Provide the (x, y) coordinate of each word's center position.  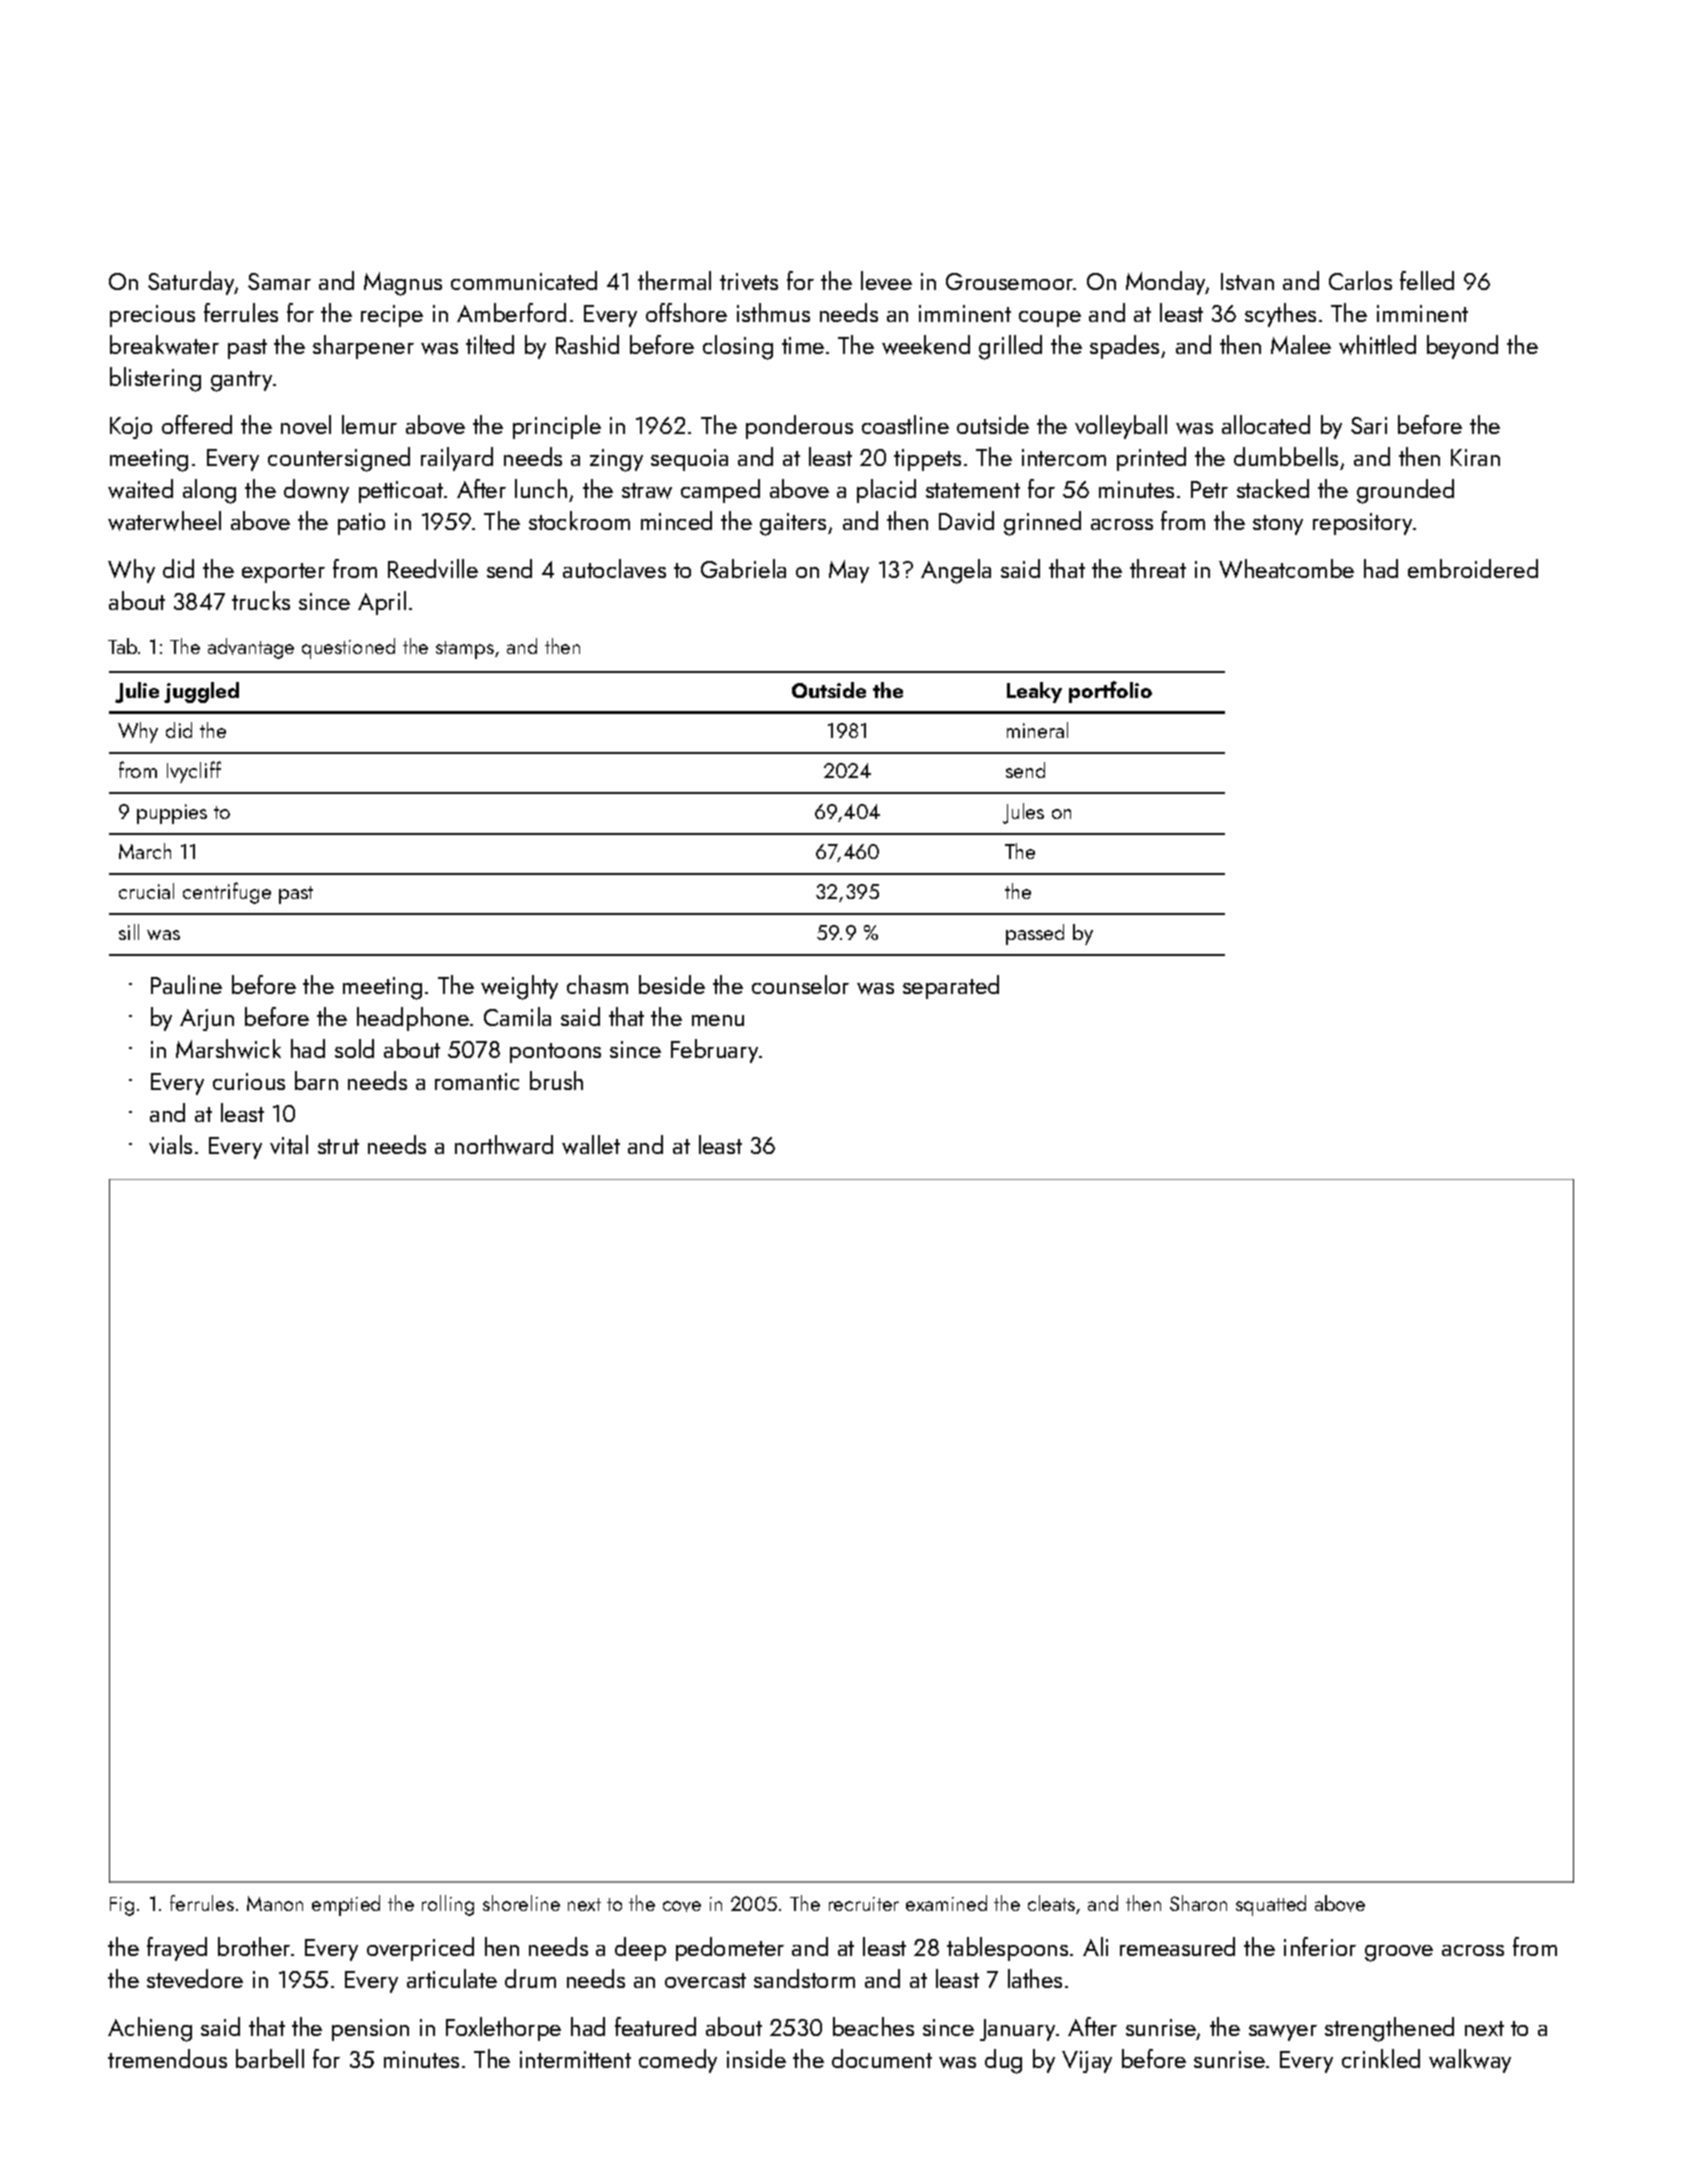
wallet (591, 1145)
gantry (242, 381)
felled (1427, 280)
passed (1035, 934)
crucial (146, 891)
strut (338, 1146)
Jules (1023, 813)
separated (951, 987)
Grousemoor (1010, 281)
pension (370, 2030)
